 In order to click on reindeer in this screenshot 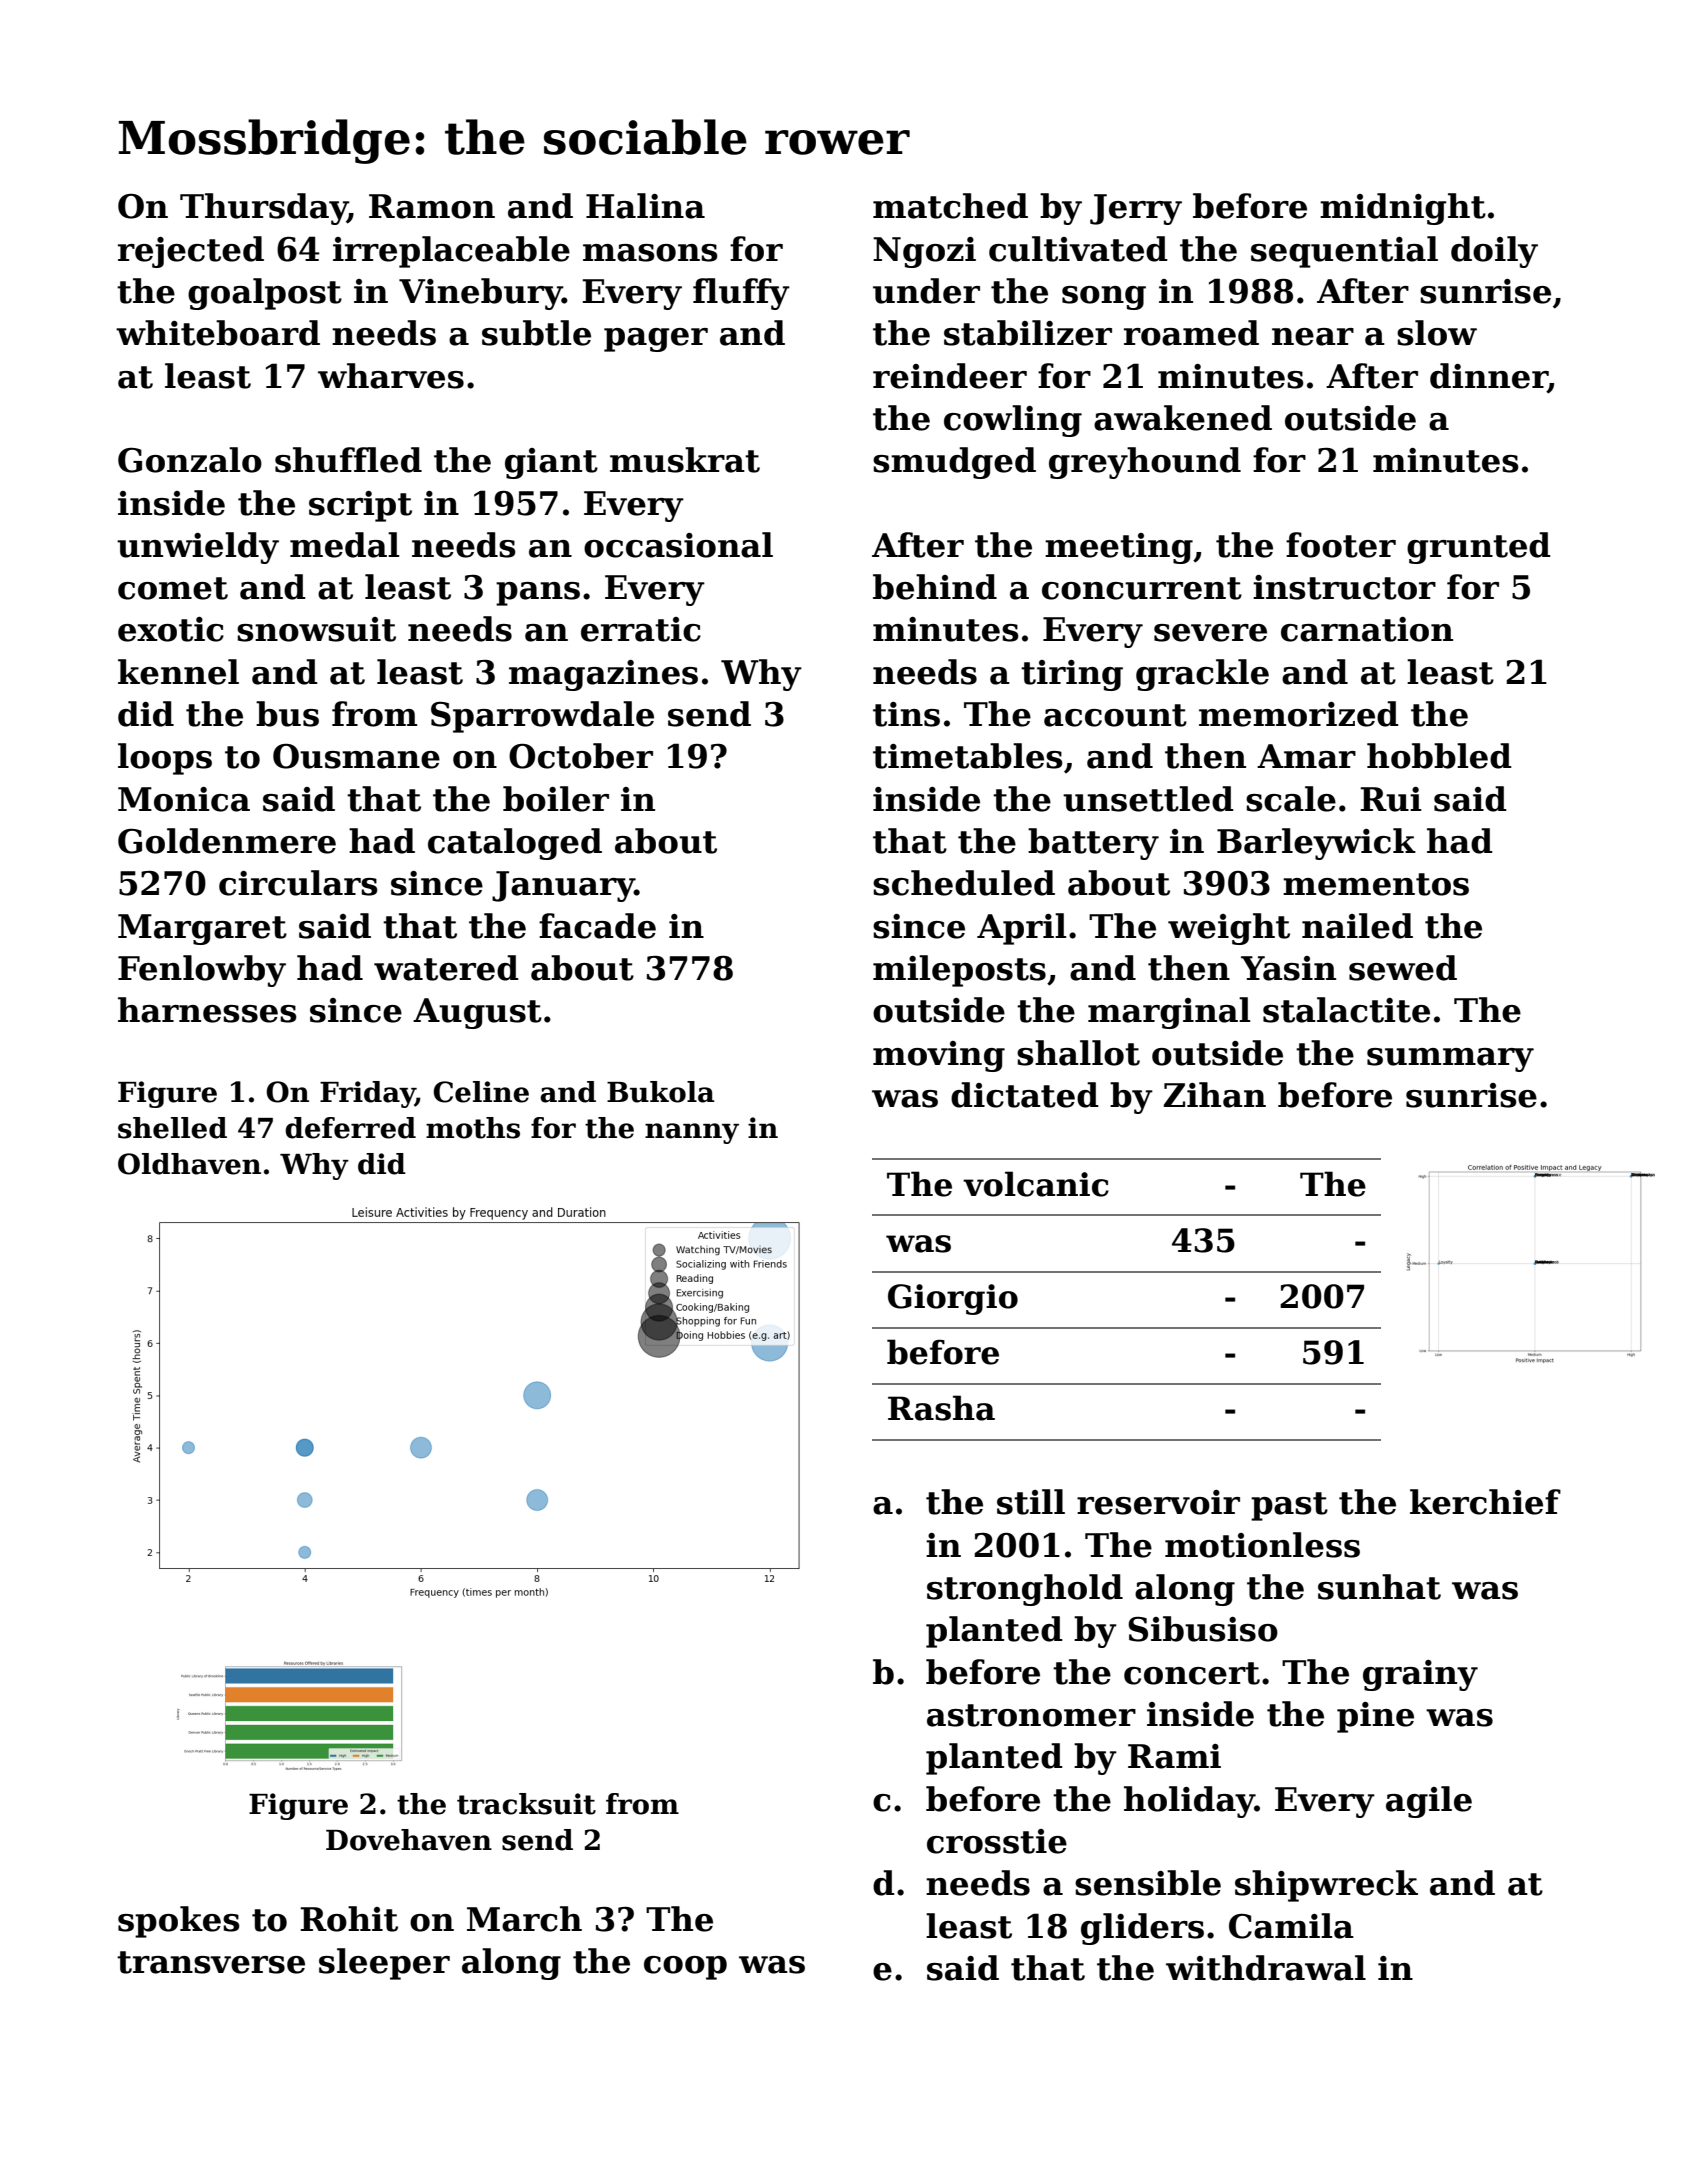, I will do `click(950, 376)`.
